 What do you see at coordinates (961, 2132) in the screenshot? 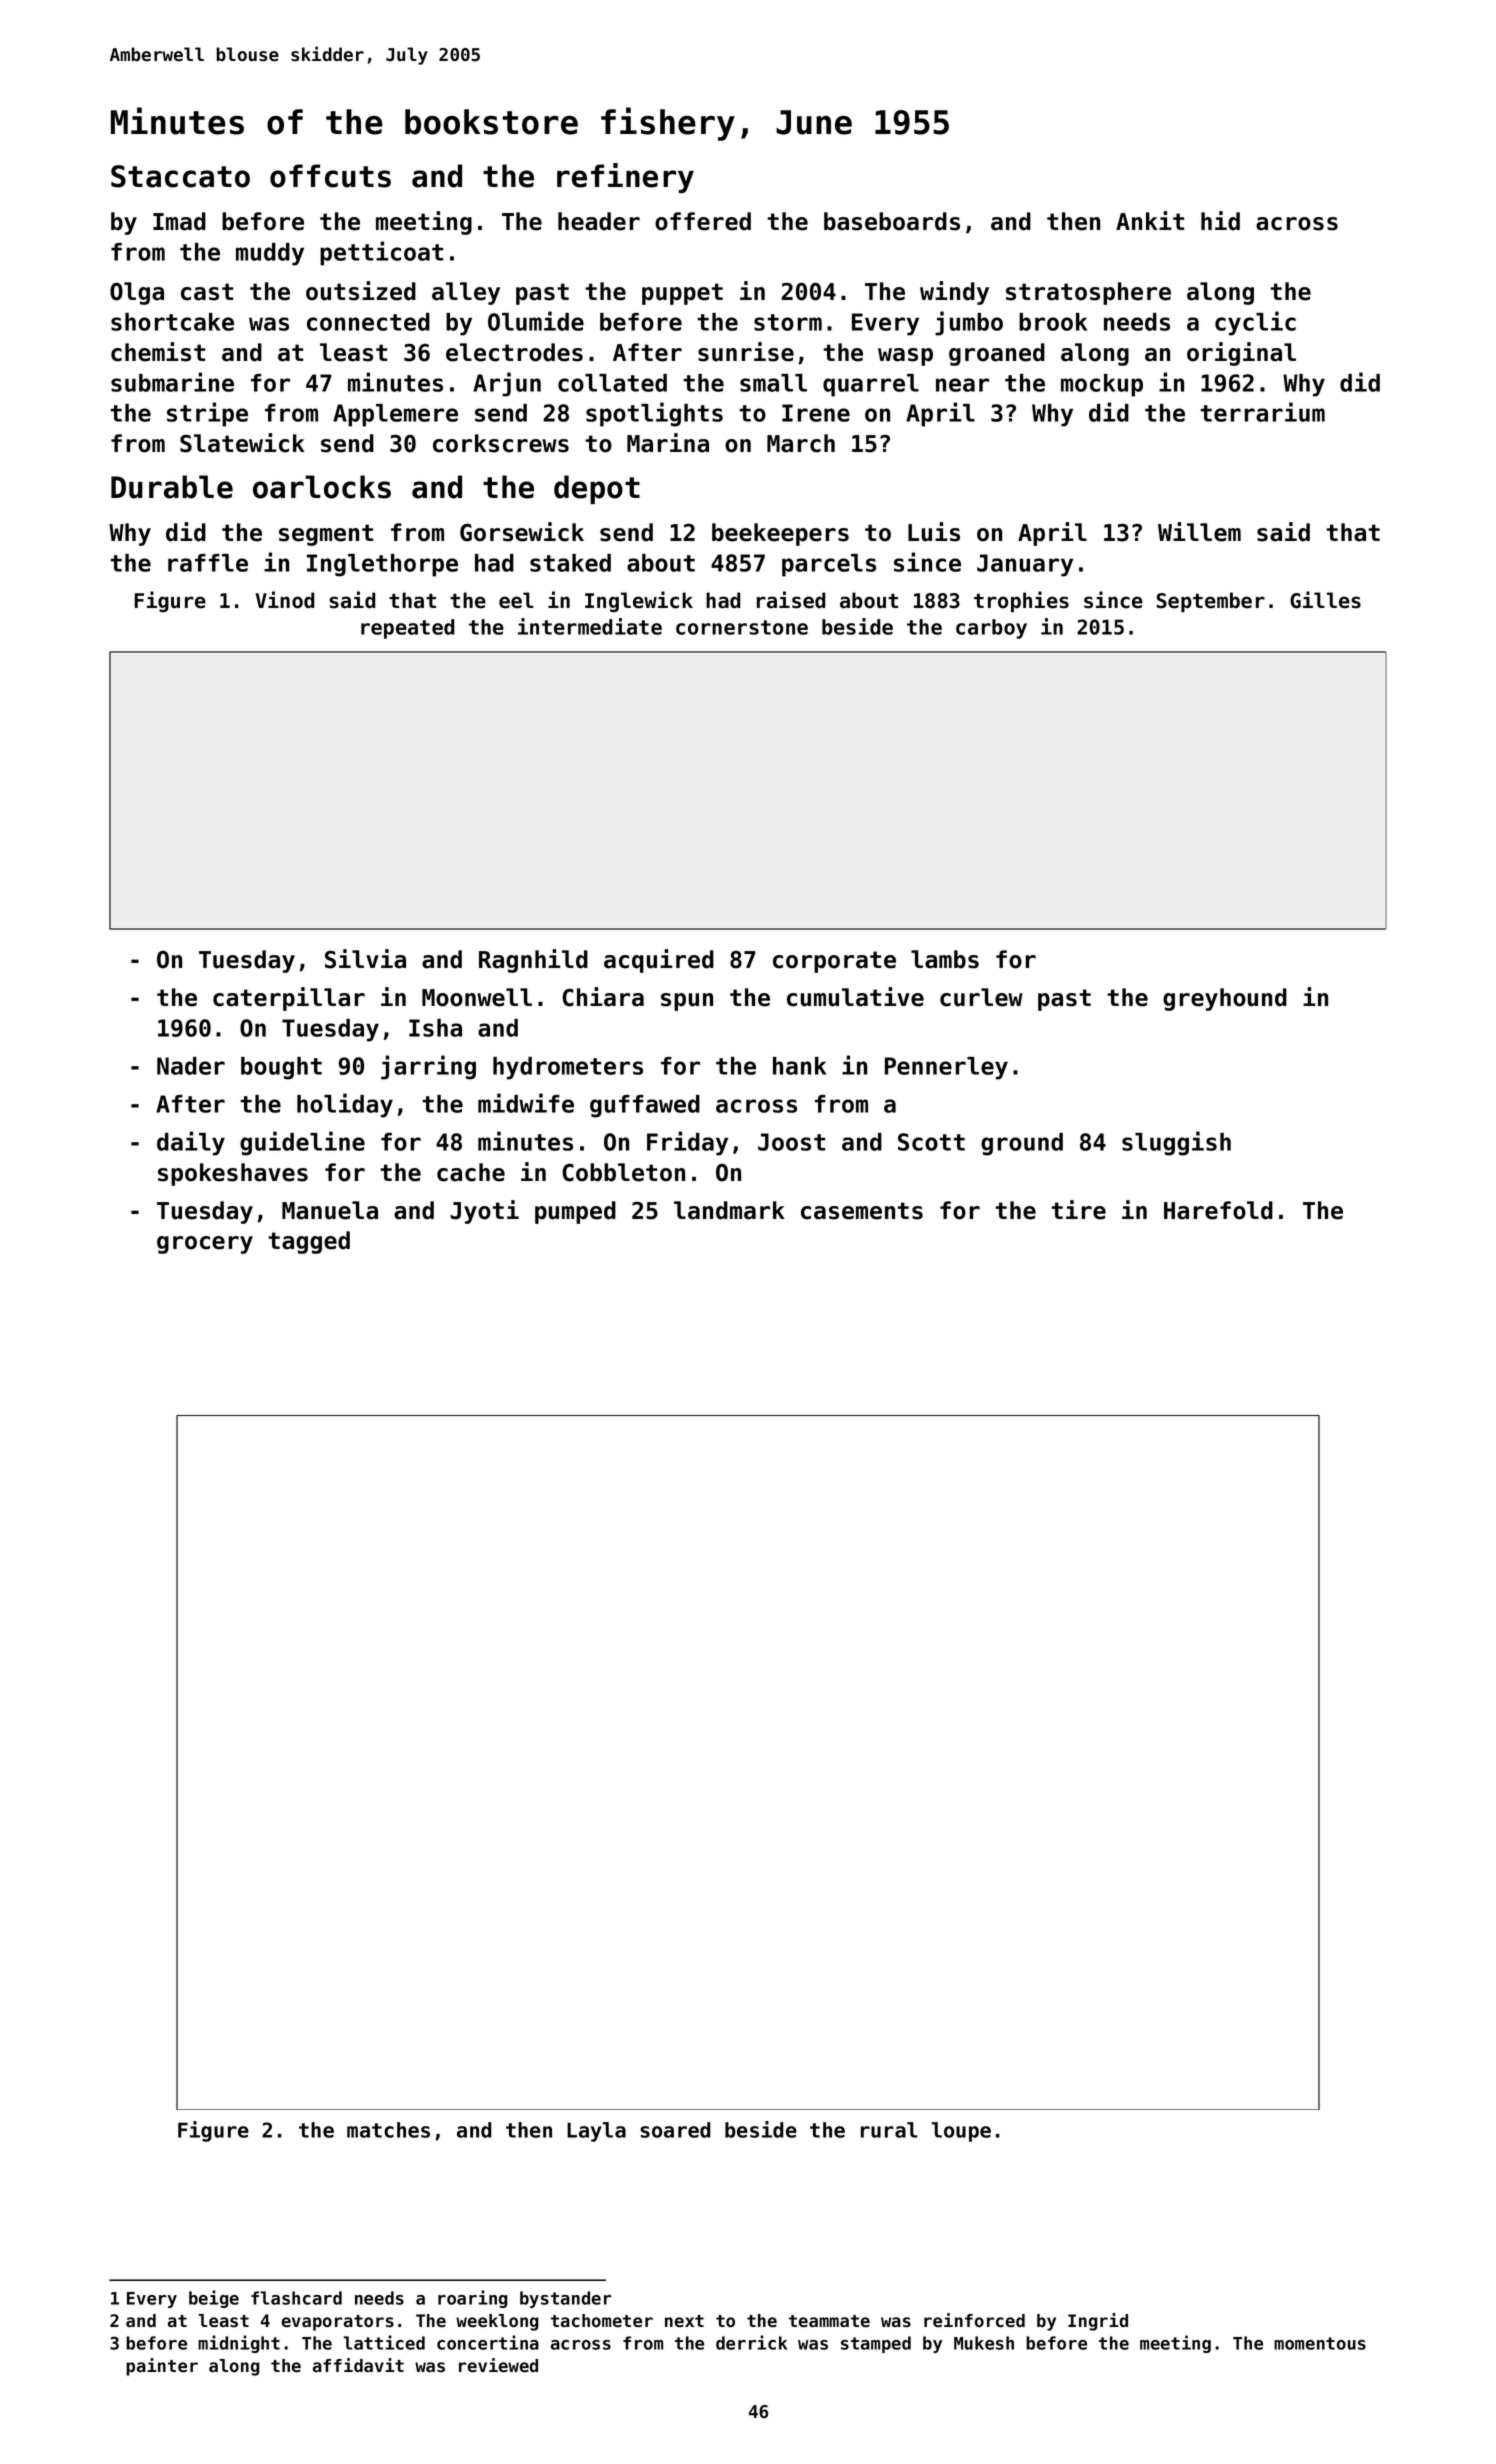
I see `loupe` at bounding box center [961, 2132].
